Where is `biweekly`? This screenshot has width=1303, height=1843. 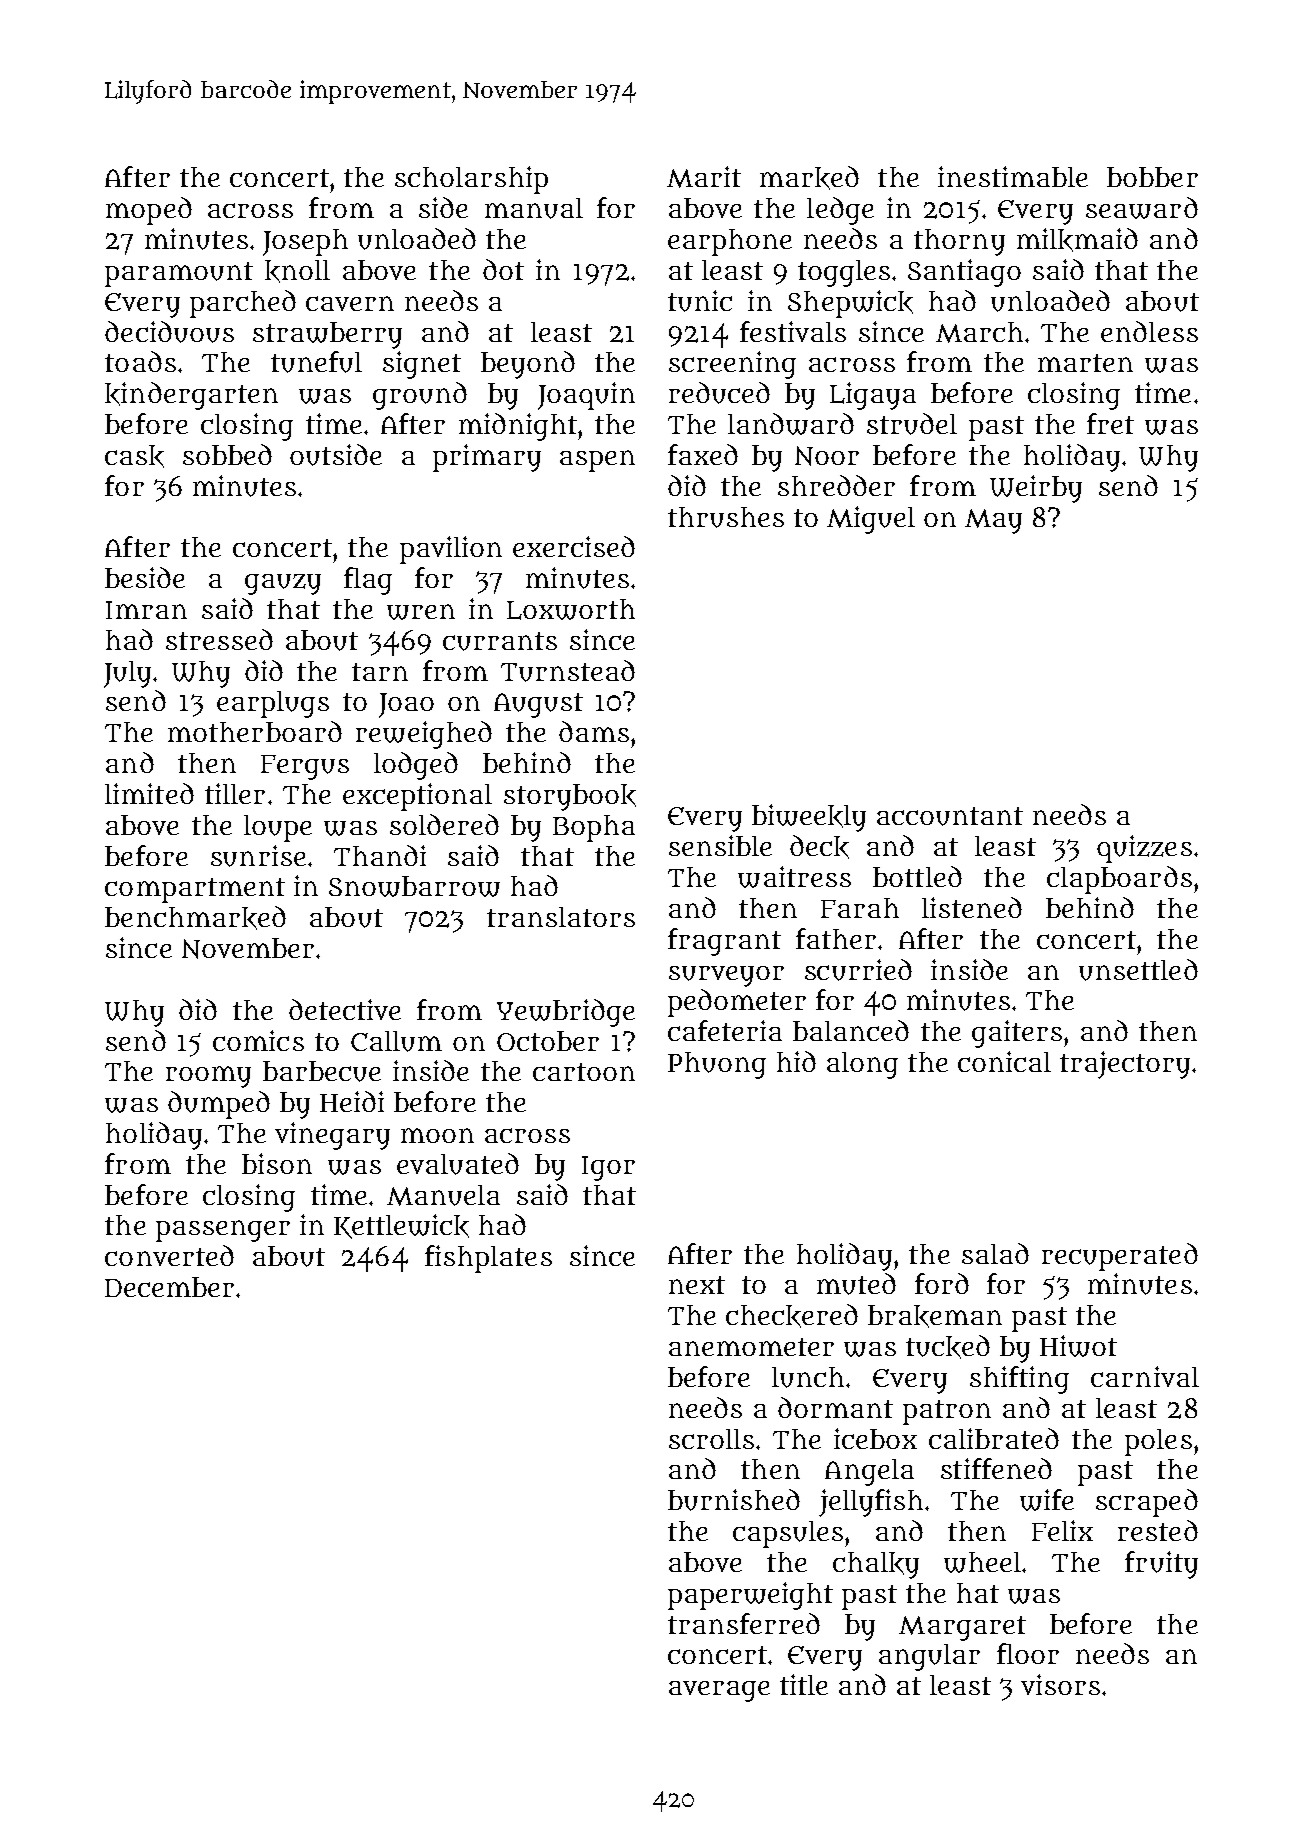
biweekly is located at coordinates (809, 818).
